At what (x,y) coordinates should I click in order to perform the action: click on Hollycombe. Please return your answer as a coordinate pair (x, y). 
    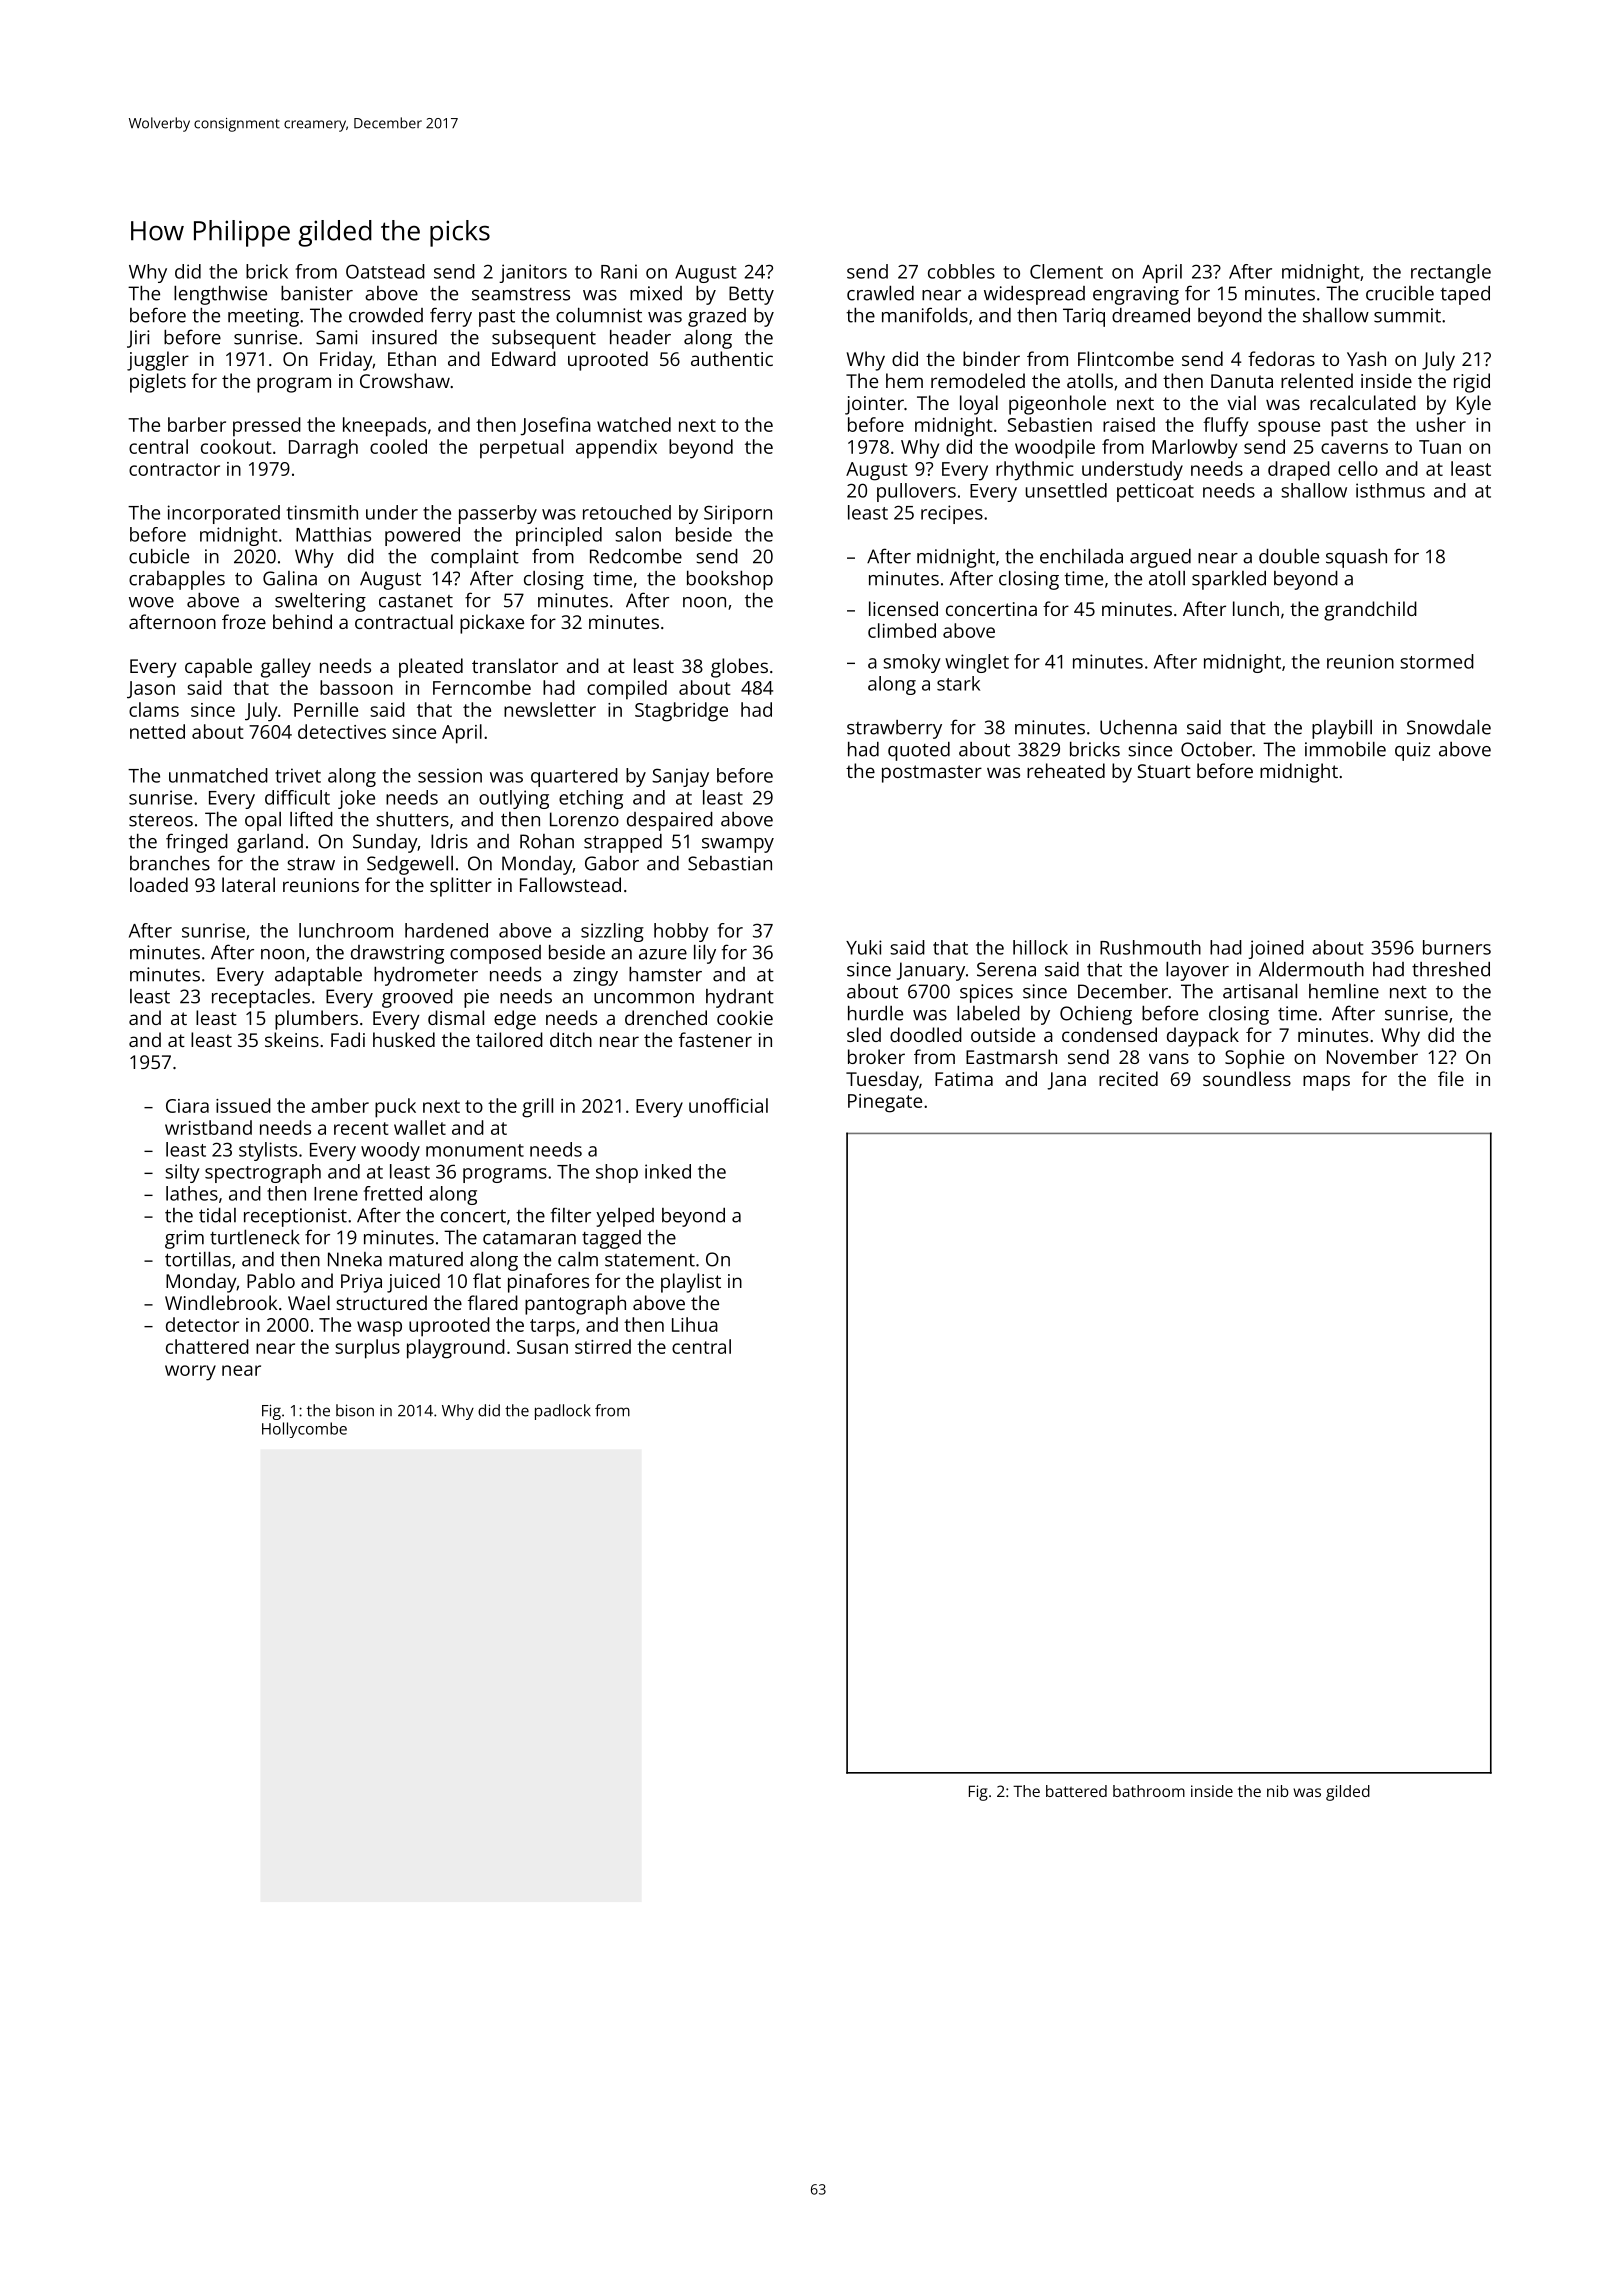
    Looking at the image, I should click on (304, 1430).
